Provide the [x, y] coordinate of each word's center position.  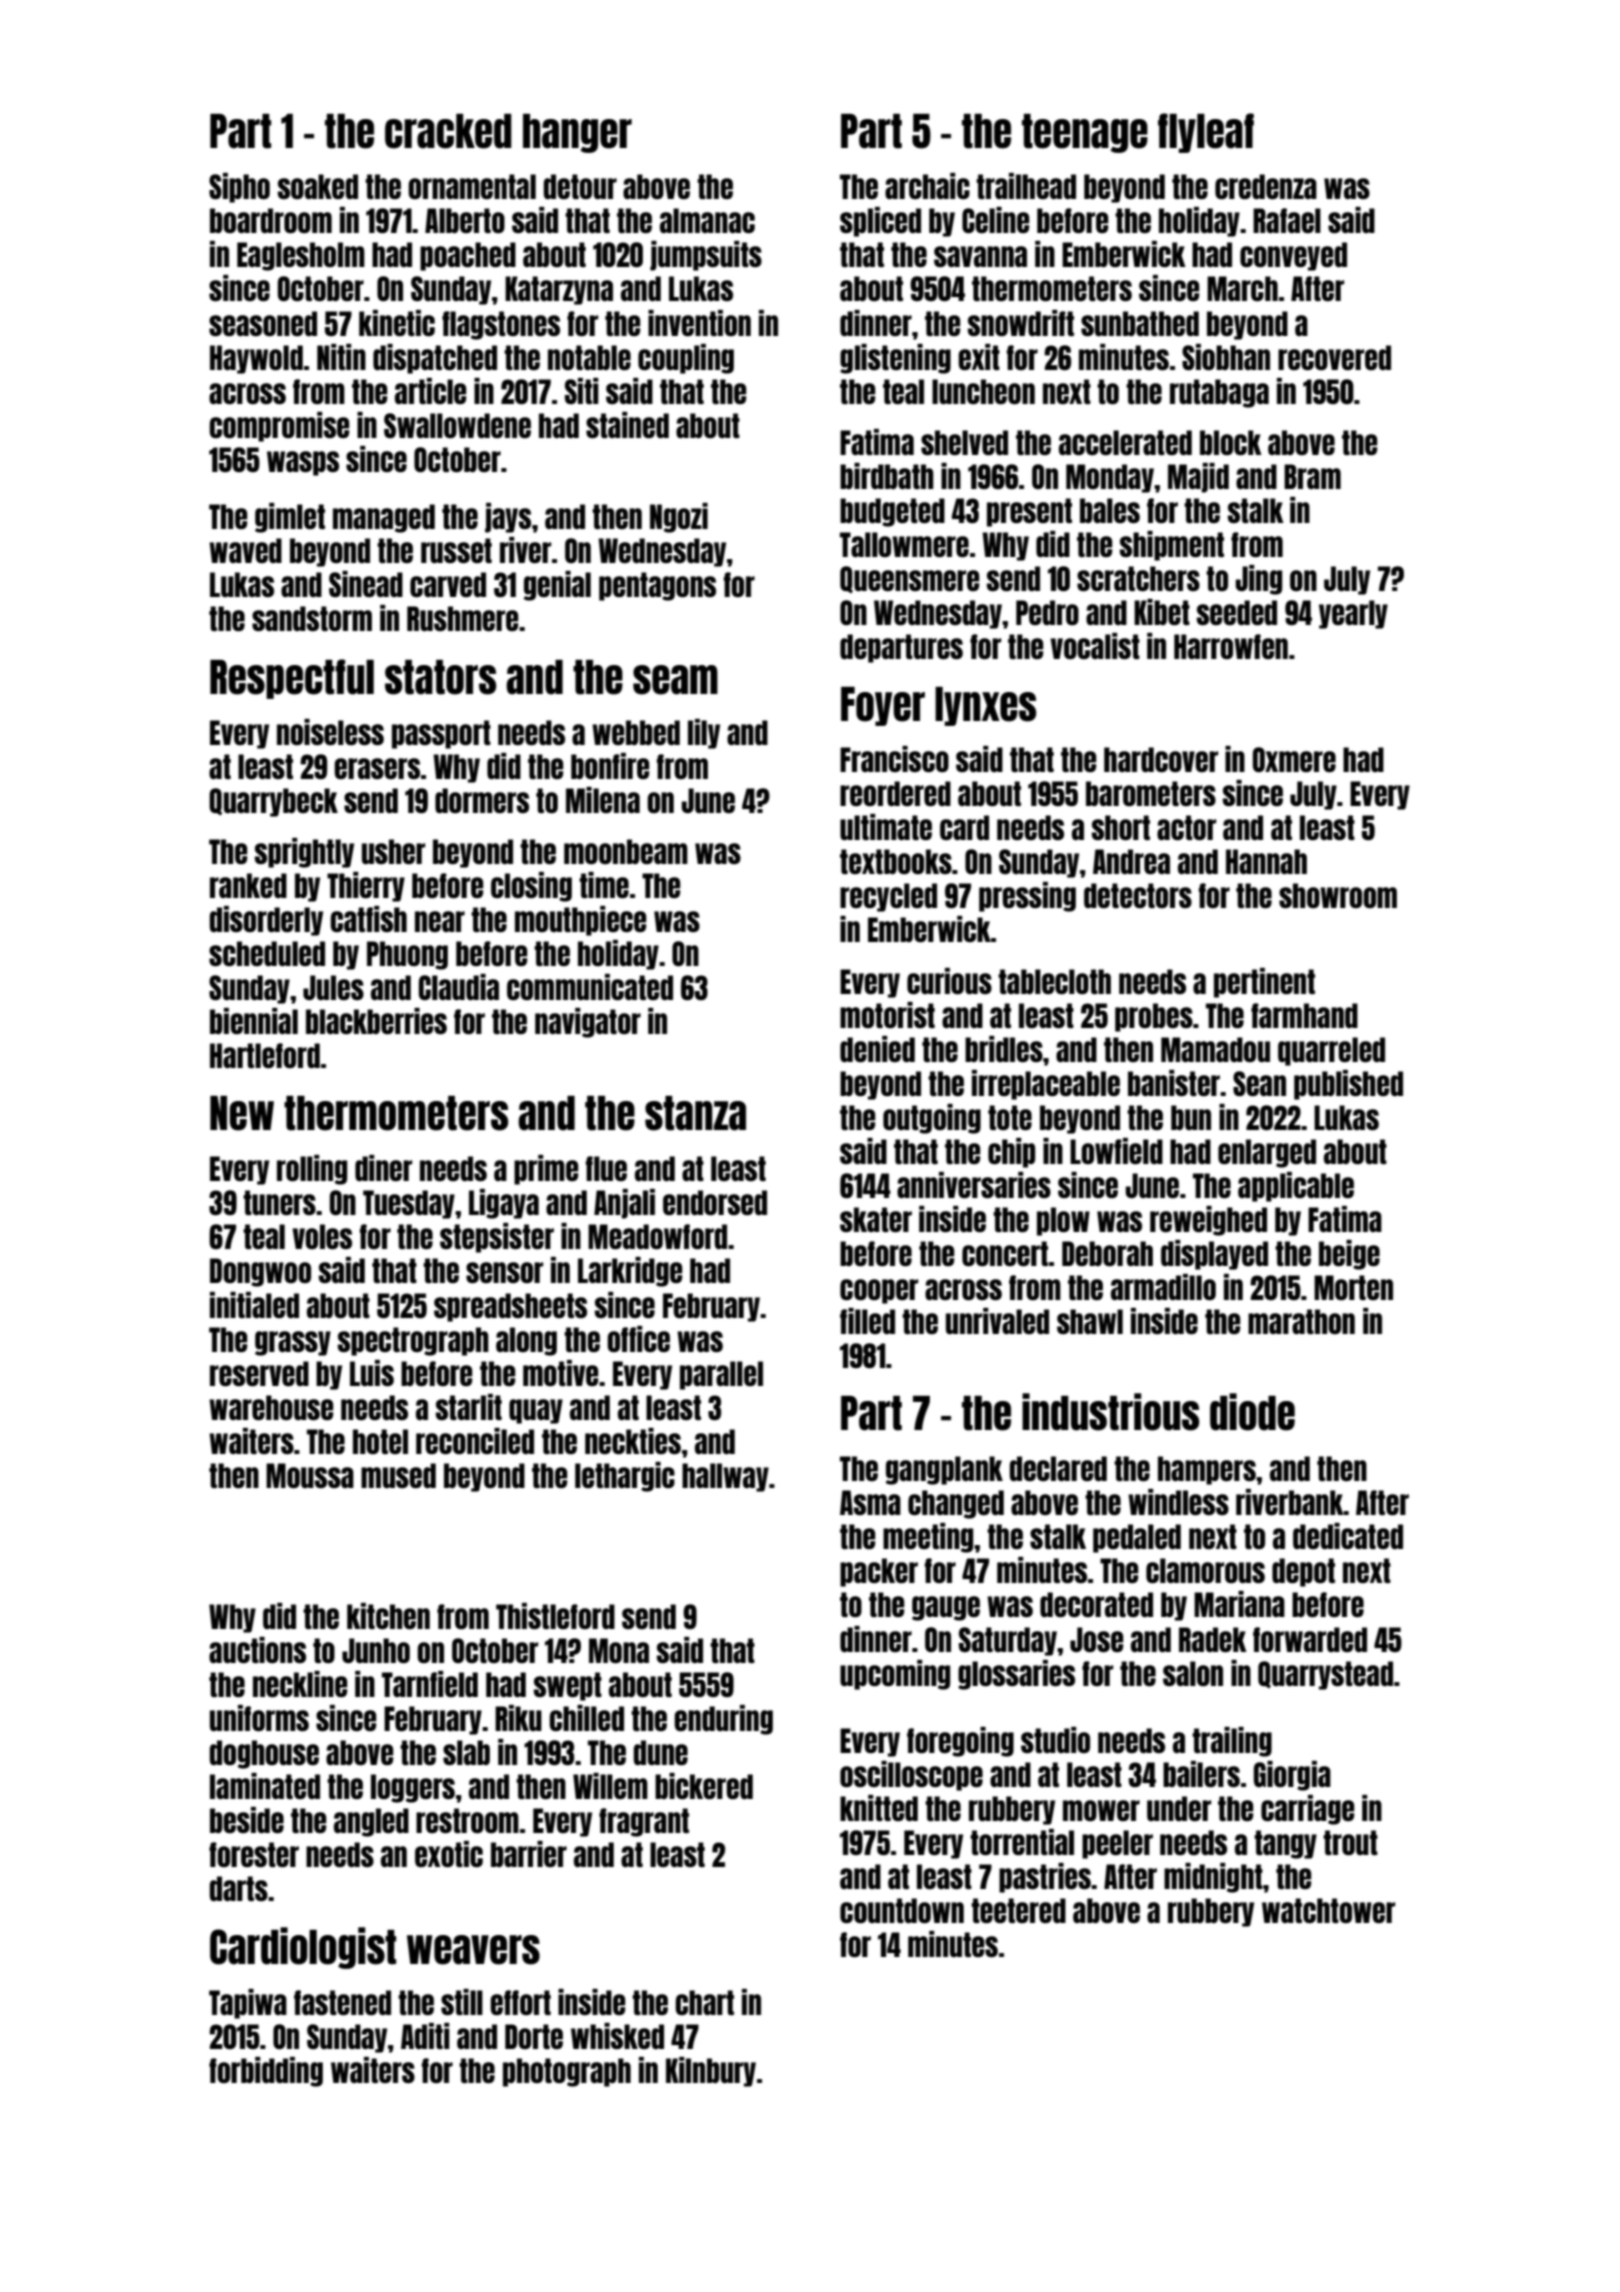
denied [877, 1049]
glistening [895, 359]
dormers [482, 800]
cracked [448, 131]
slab [466, 1752]
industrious [1110, 1412]
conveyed [1293, 256]
